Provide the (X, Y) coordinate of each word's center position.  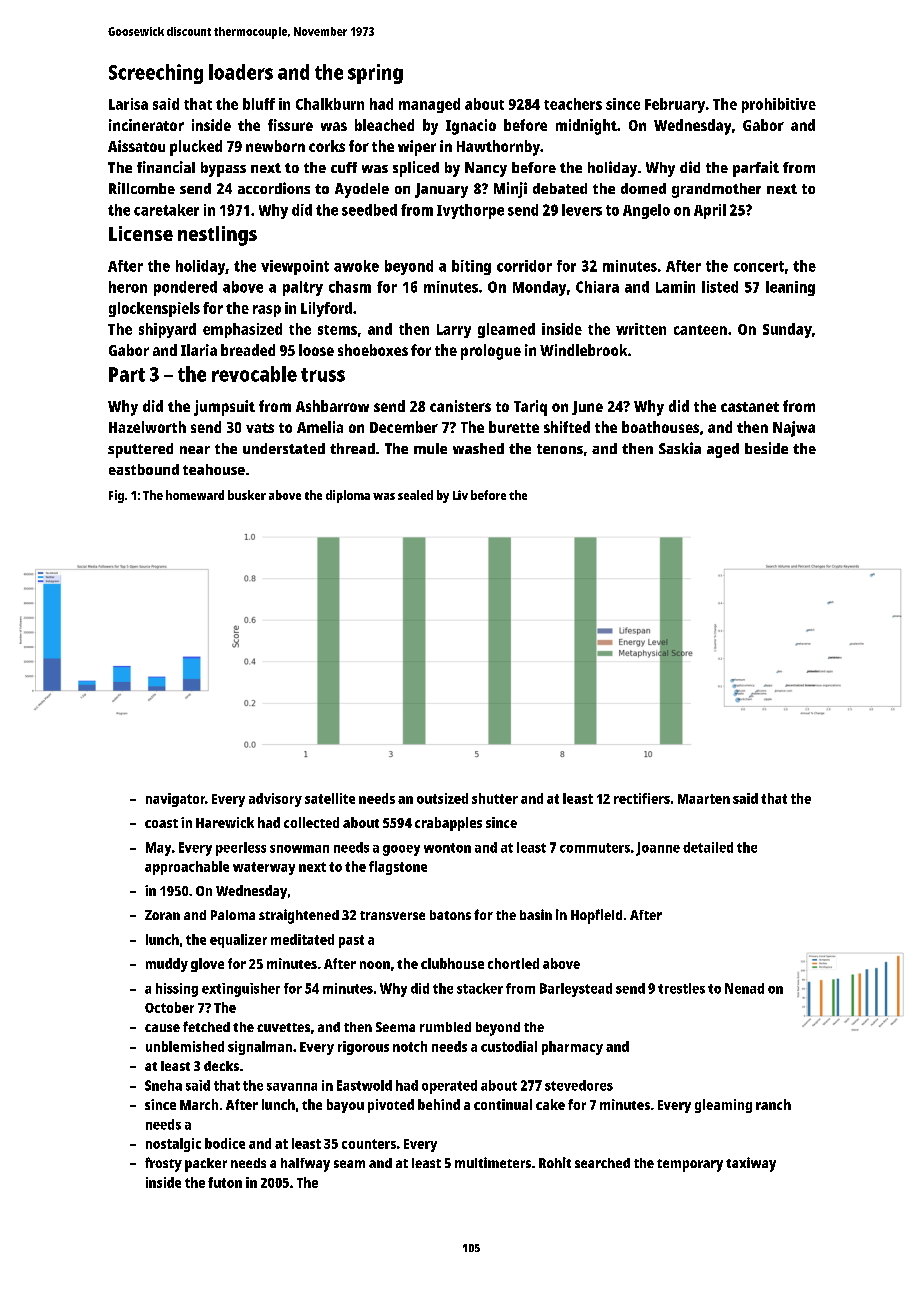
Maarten (704, 799)
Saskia (680, 448)
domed (643, 188)
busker (247, 495)
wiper (417, 148)
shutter (495, 798)
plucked (196, 148)
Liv (460, 495)
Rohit (555, 1162)
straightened (299, 916)
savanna (292, 1087)
